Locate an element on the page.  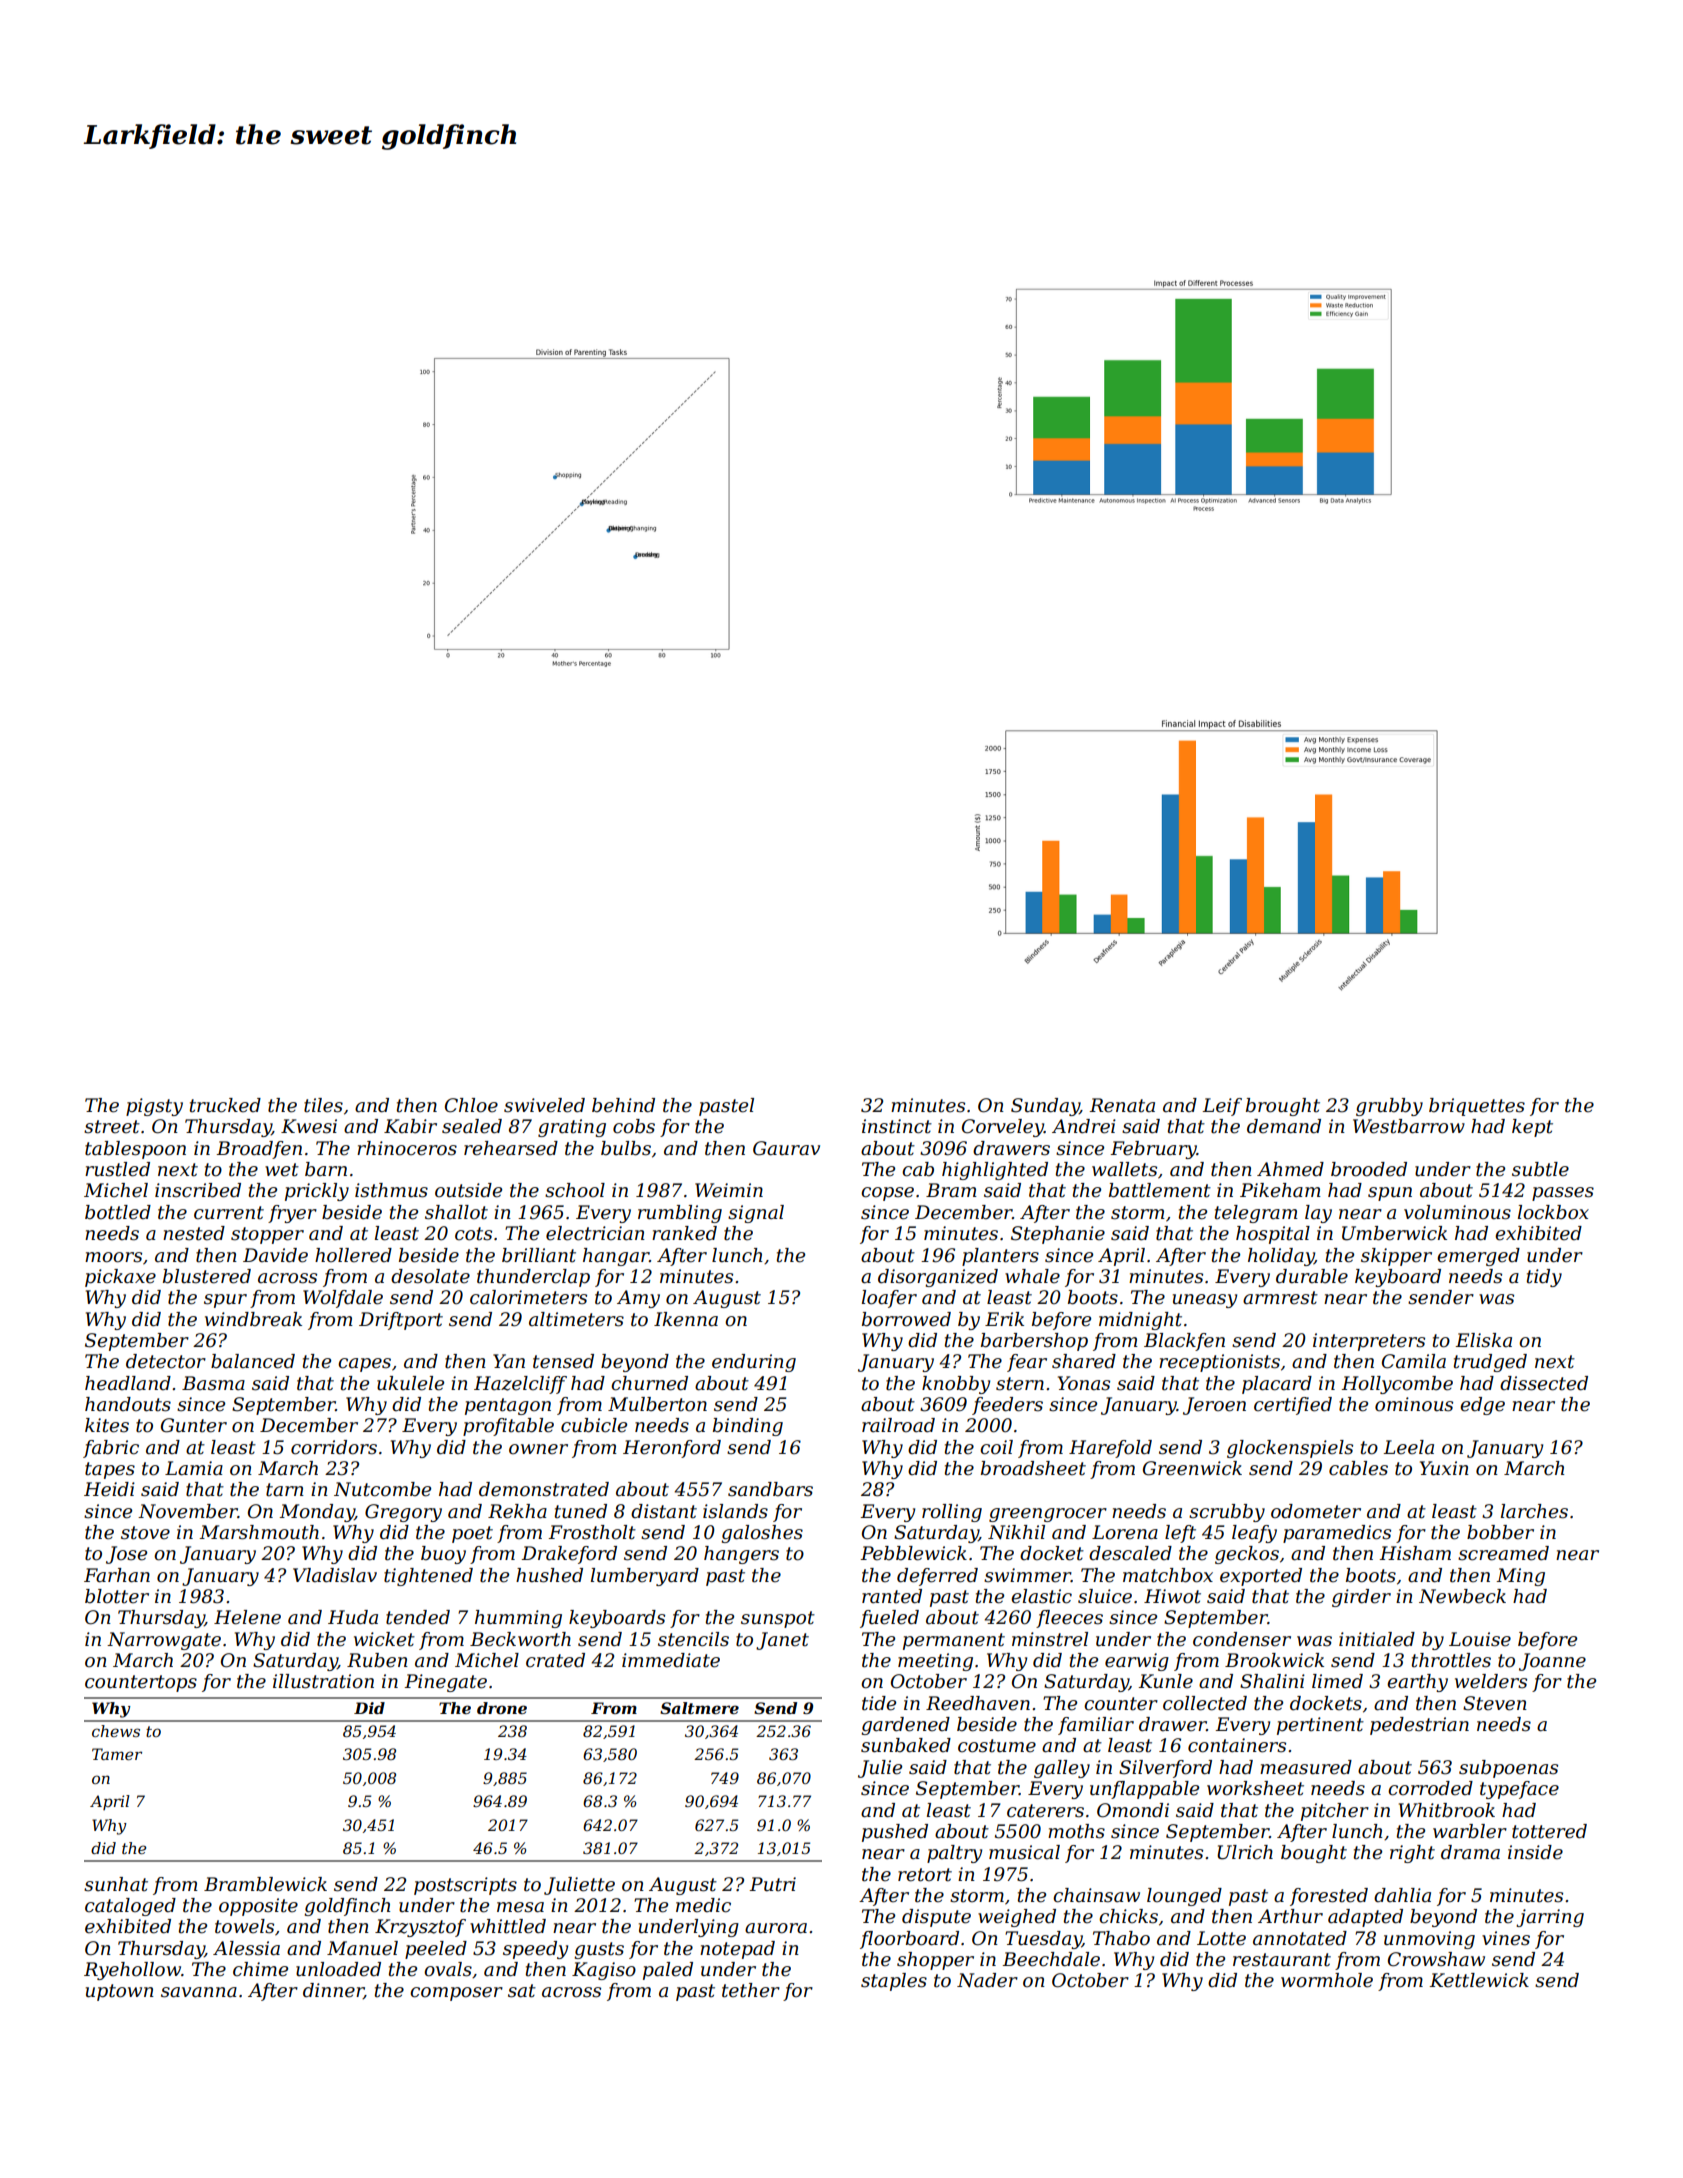
briquettes is located at coordinates (1477, 1107).
